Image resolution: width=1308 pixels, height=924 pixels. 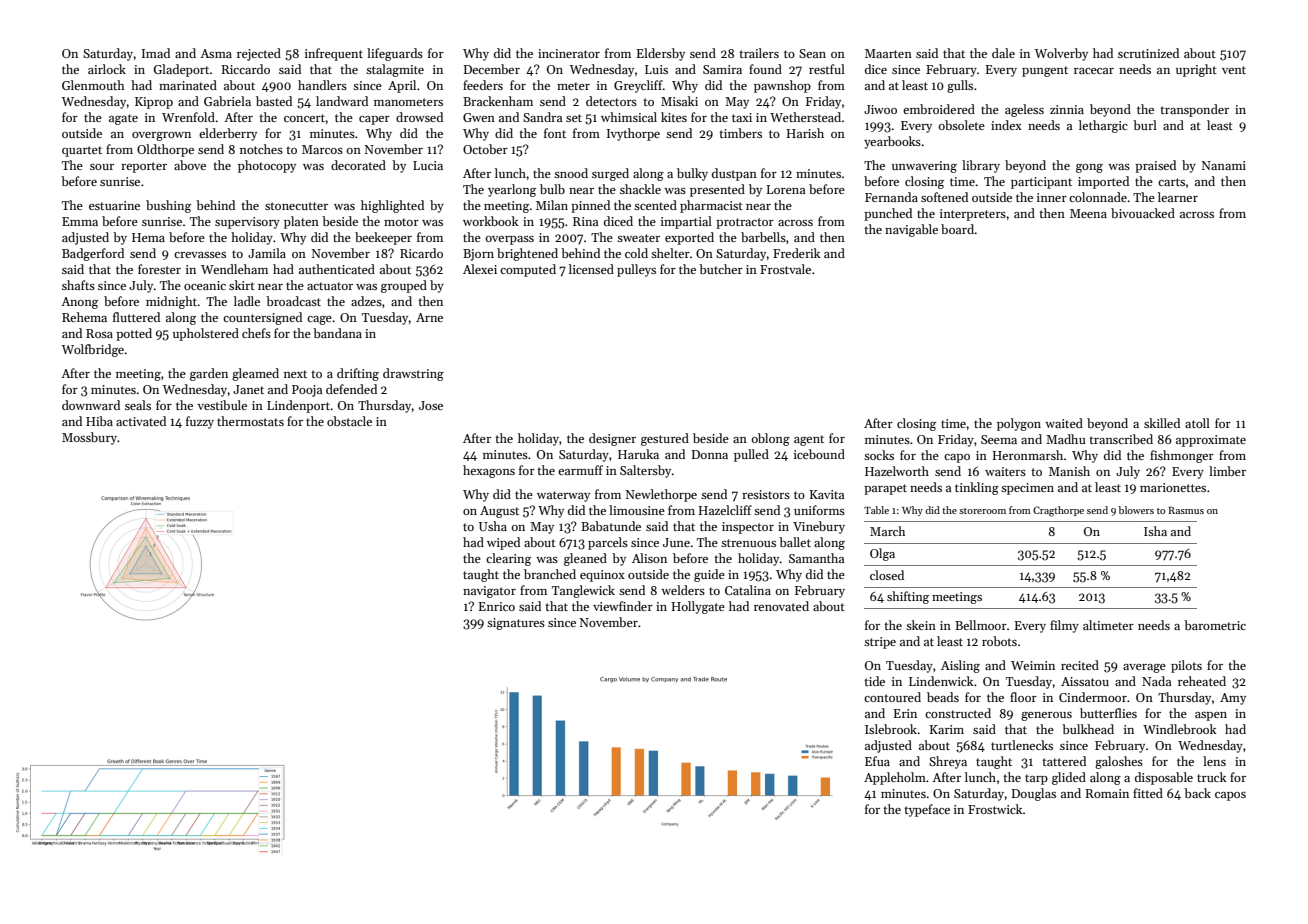 I want to click on barometric, so click(x=1215, y=625).
